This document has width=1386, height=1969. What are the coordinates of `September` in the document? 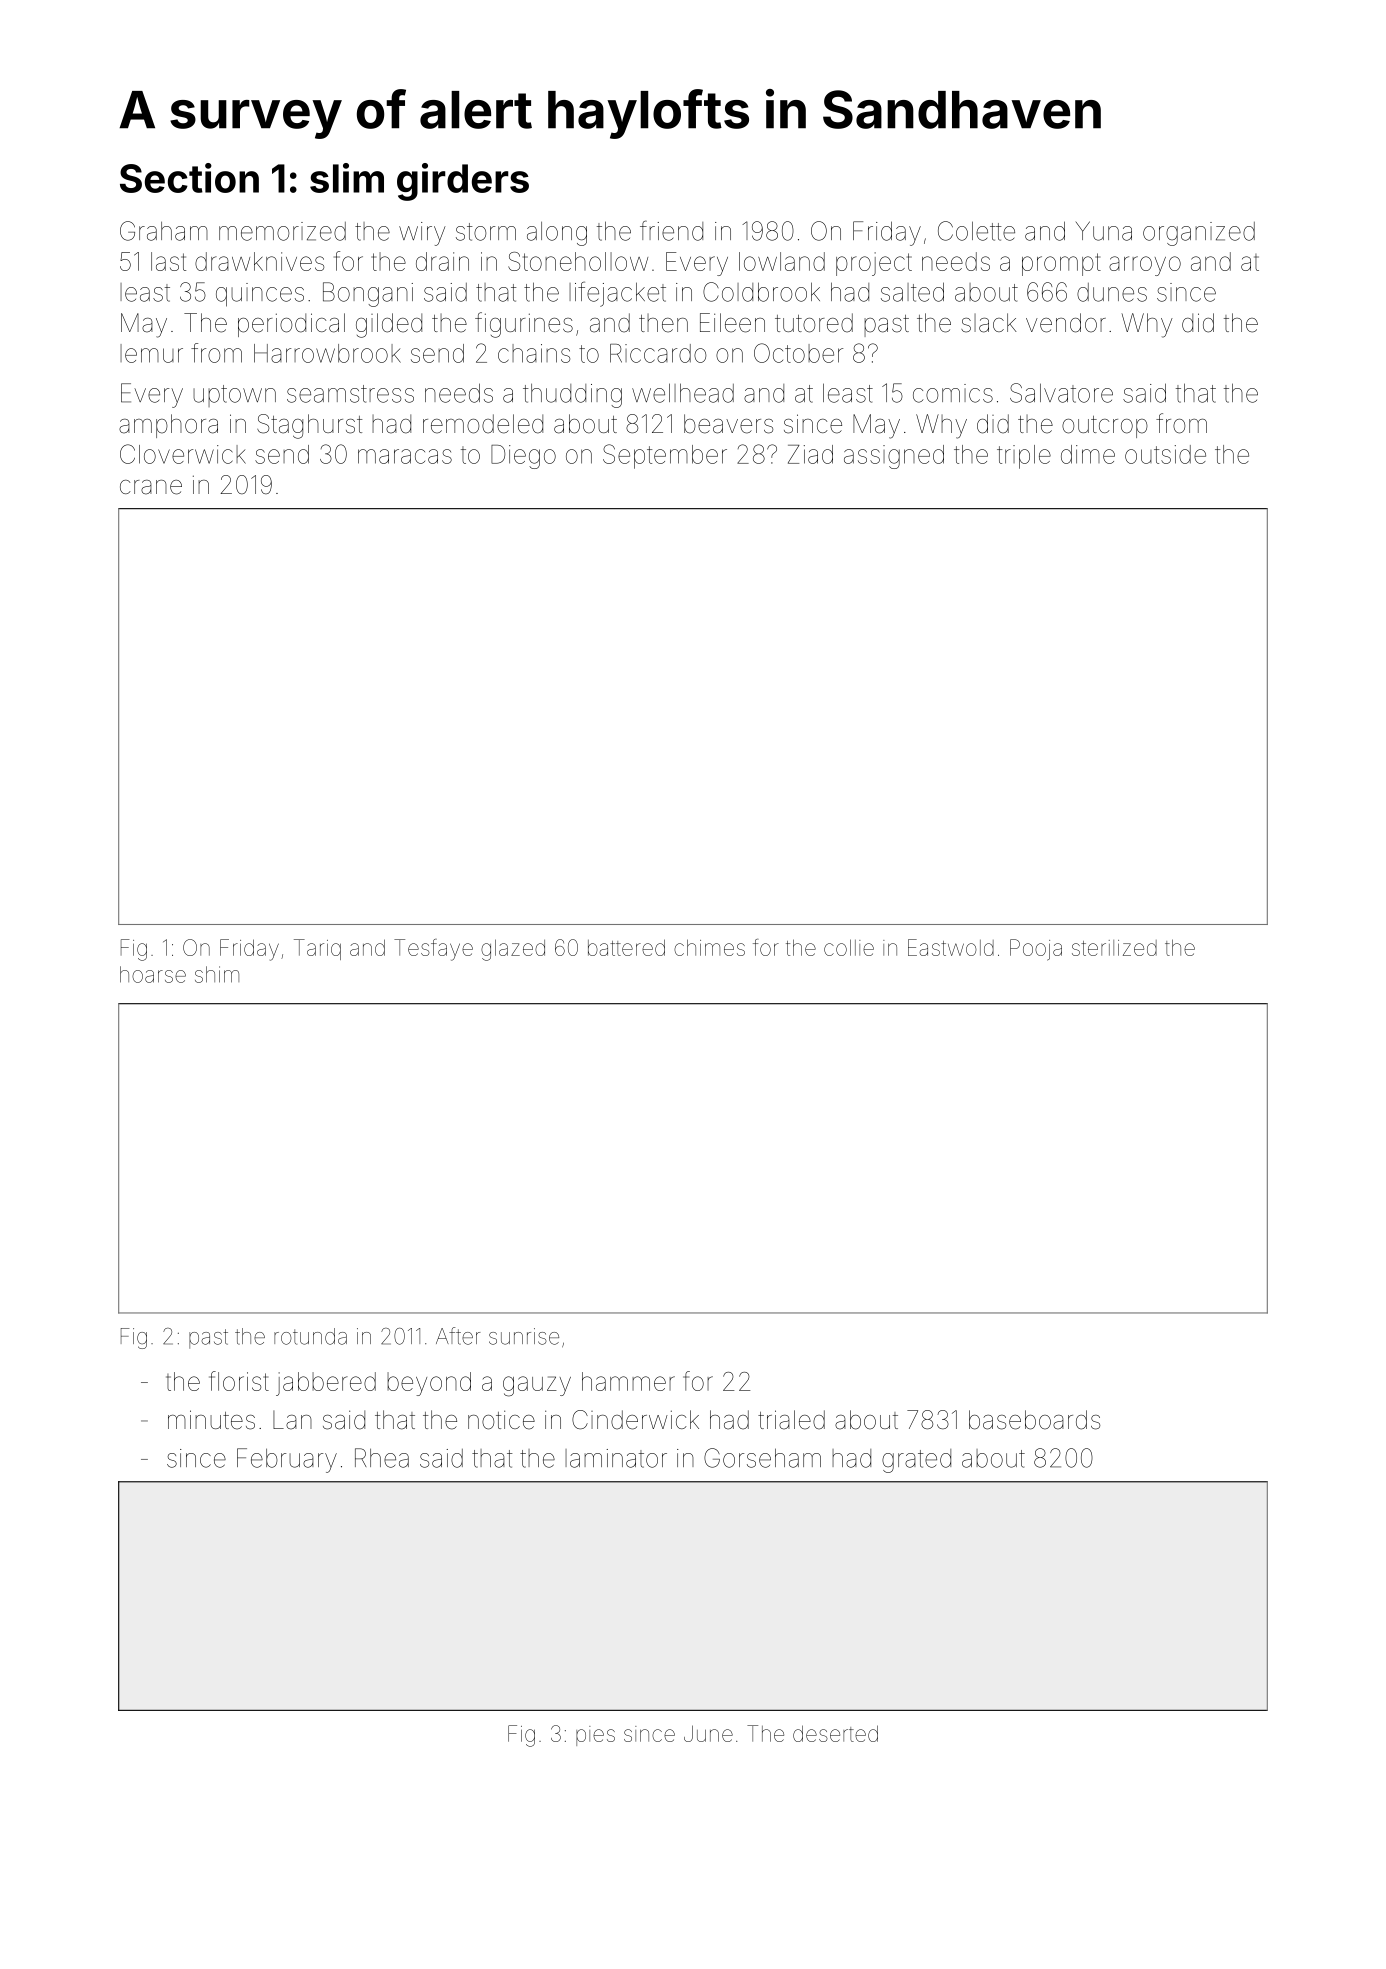 It's located at (665, 456).
